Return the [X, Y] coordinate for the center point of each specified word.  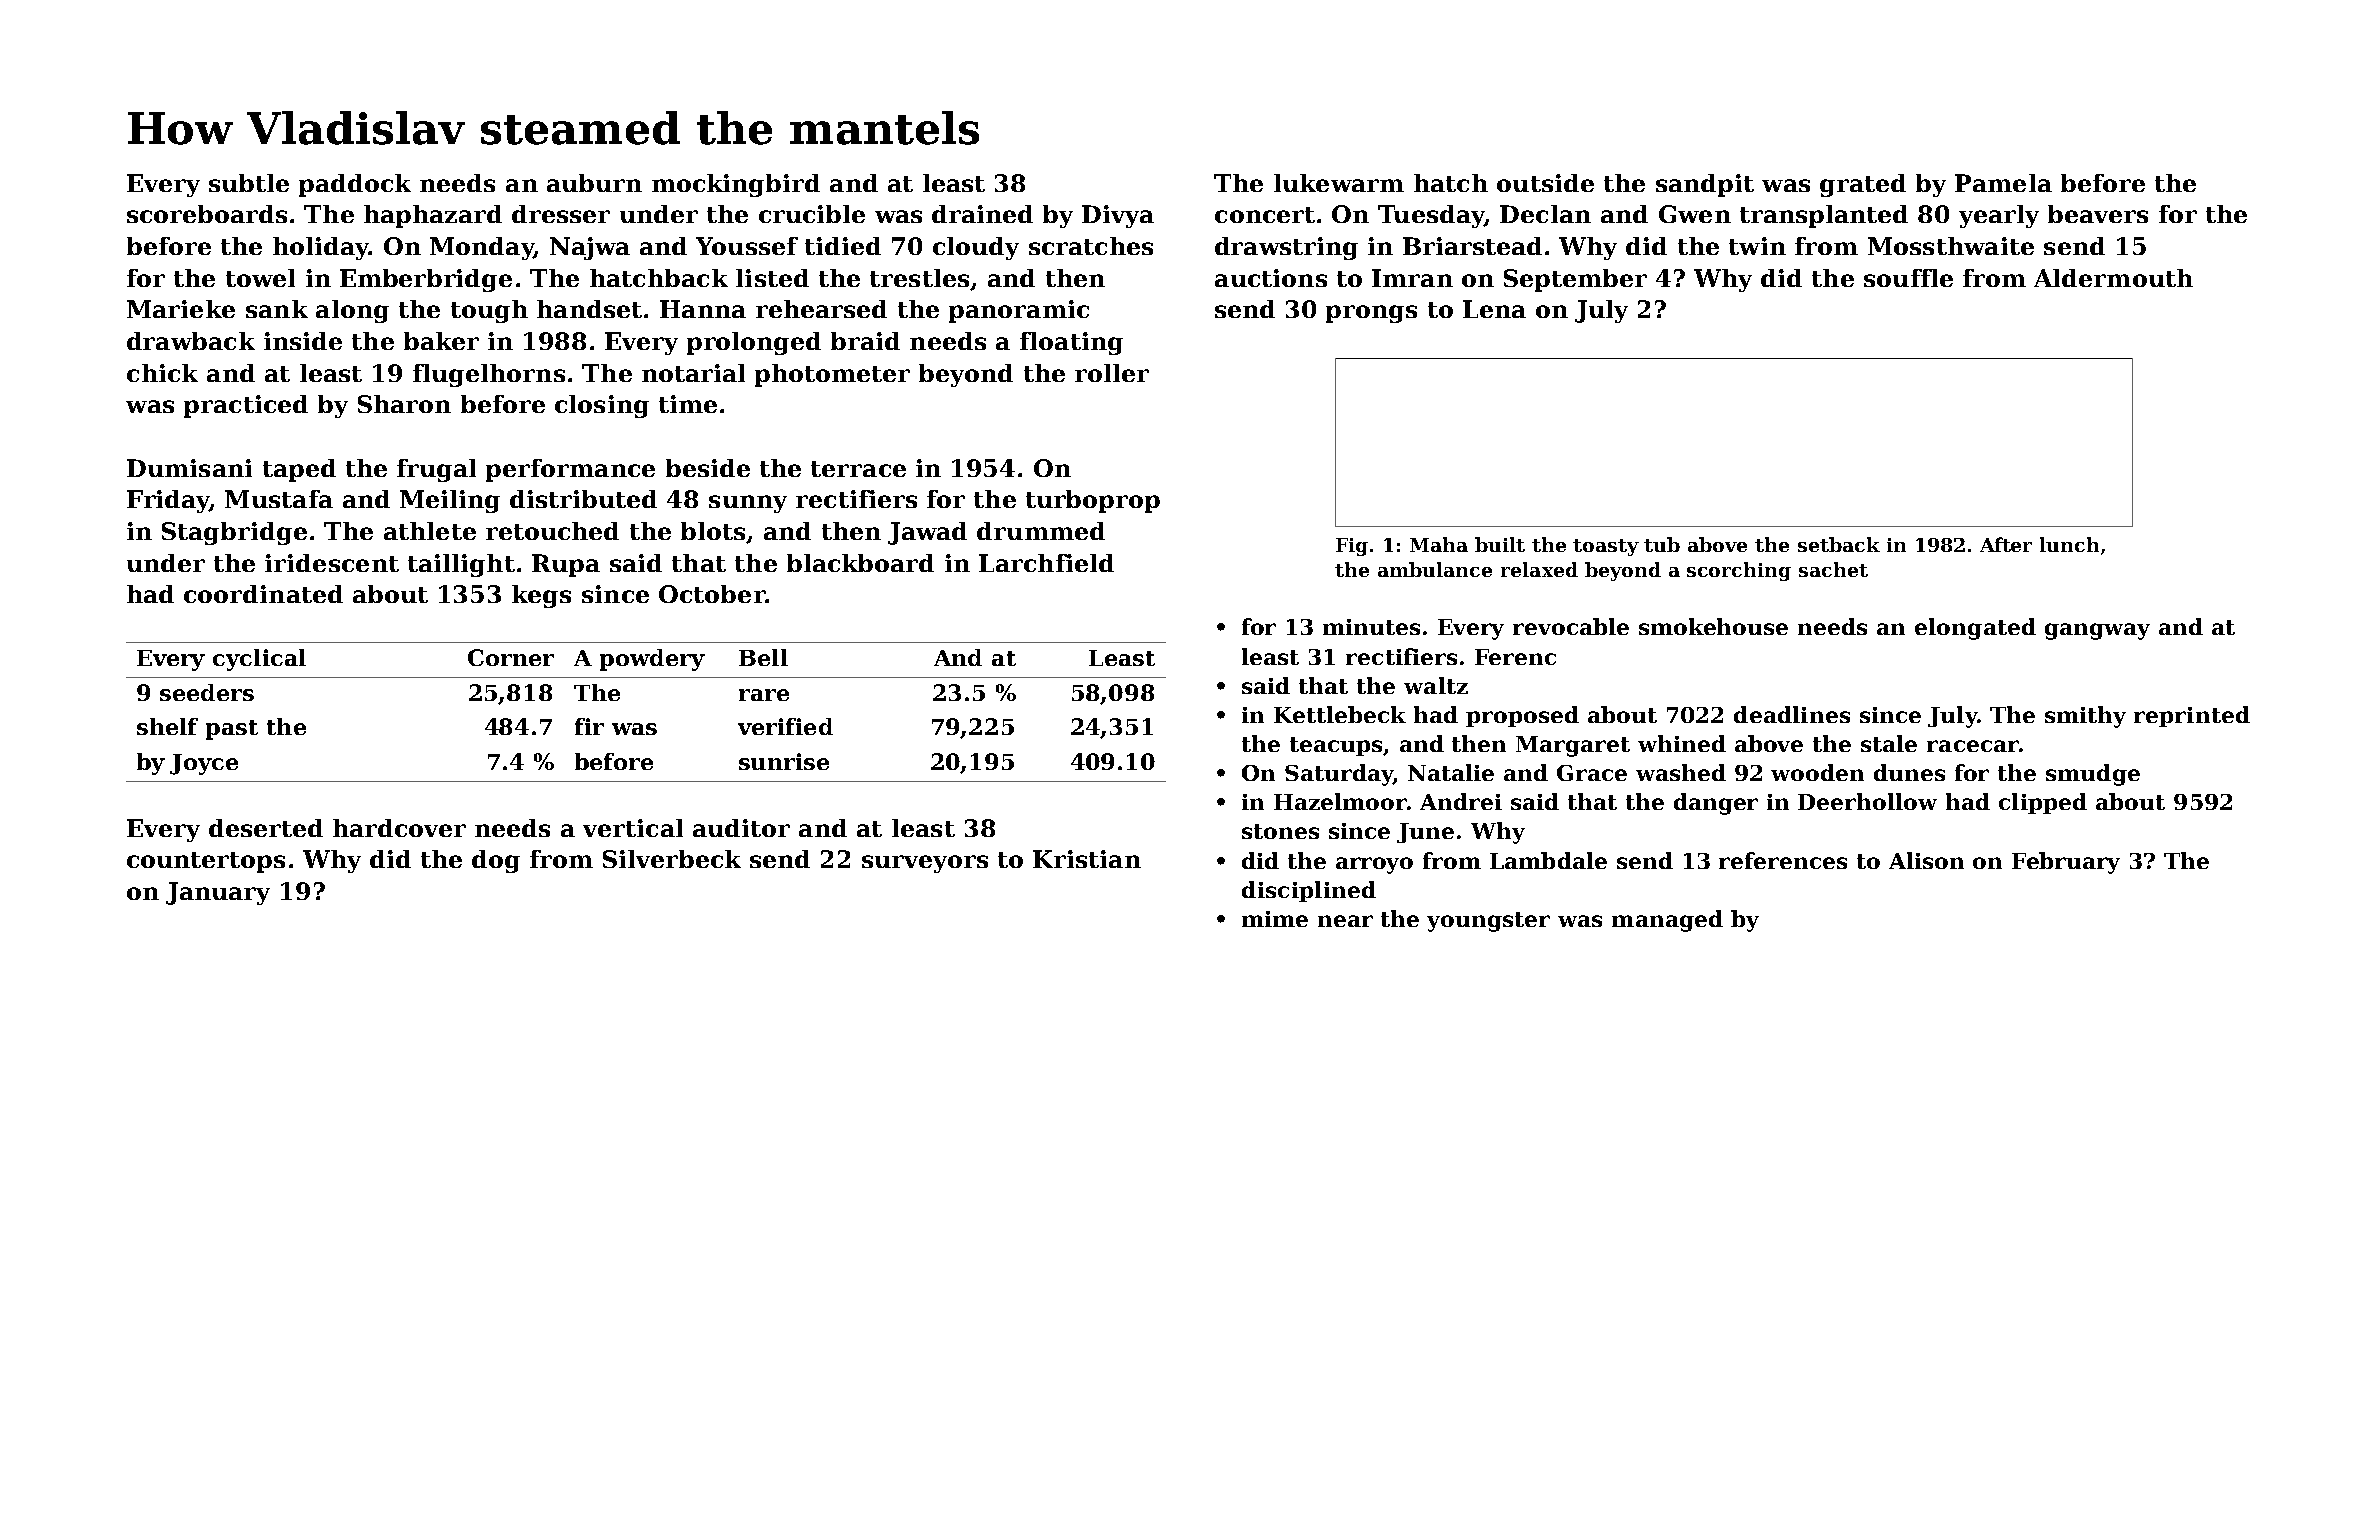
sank [277, 309]
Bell [763, 657]
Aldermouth [2113, 278]
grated [1863, 185]
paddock [355, 185]
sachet [1833, 569]
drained [982, 214]
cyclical [259, 660]
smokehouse [1713, 626]
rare [764, 695]
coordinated [263, 594]
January [218, 893]
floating [1071, 343]
